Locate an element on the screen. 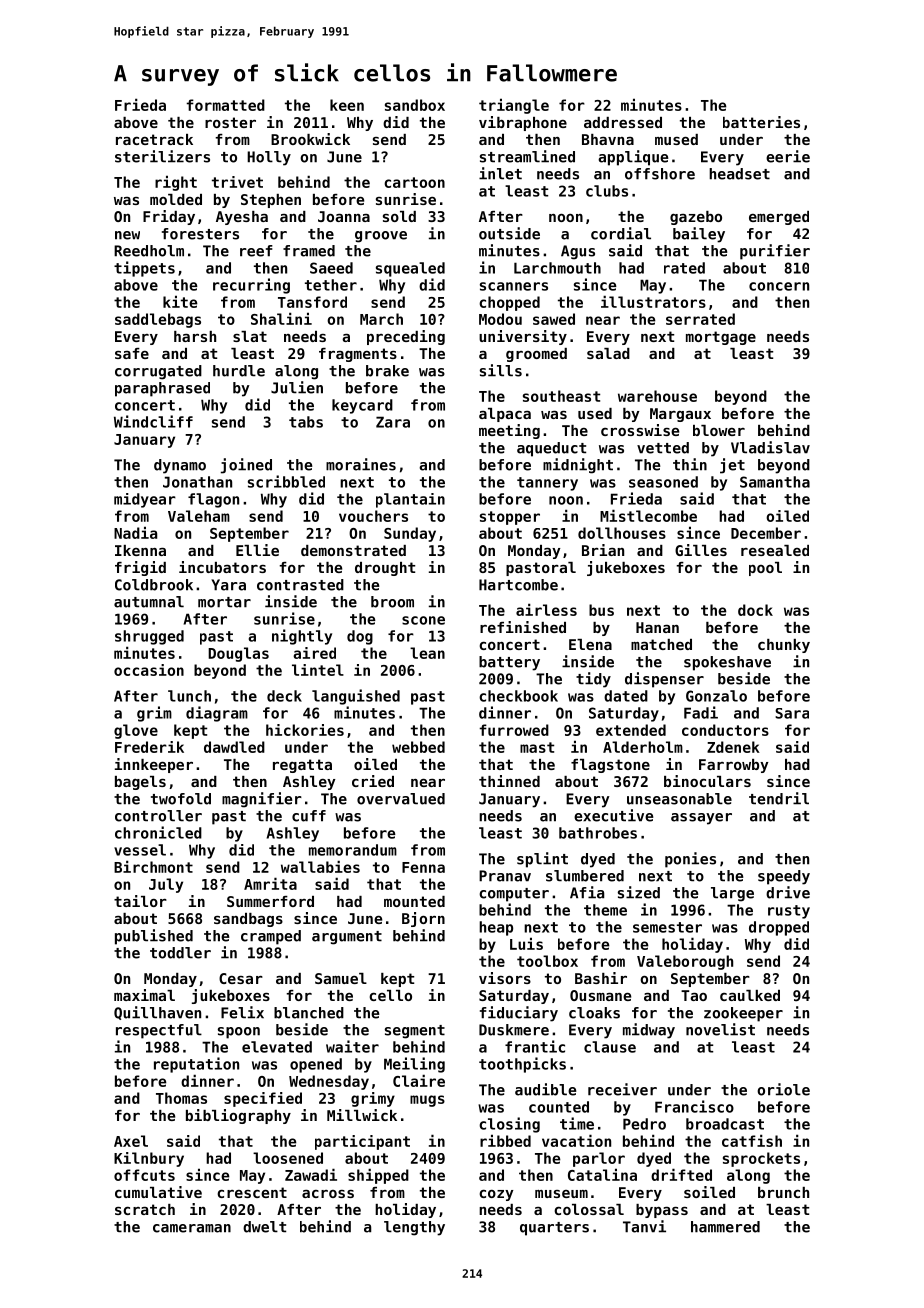 This screenshot has height=1308, width=924. cramped is located at coordinates (271, 937).
